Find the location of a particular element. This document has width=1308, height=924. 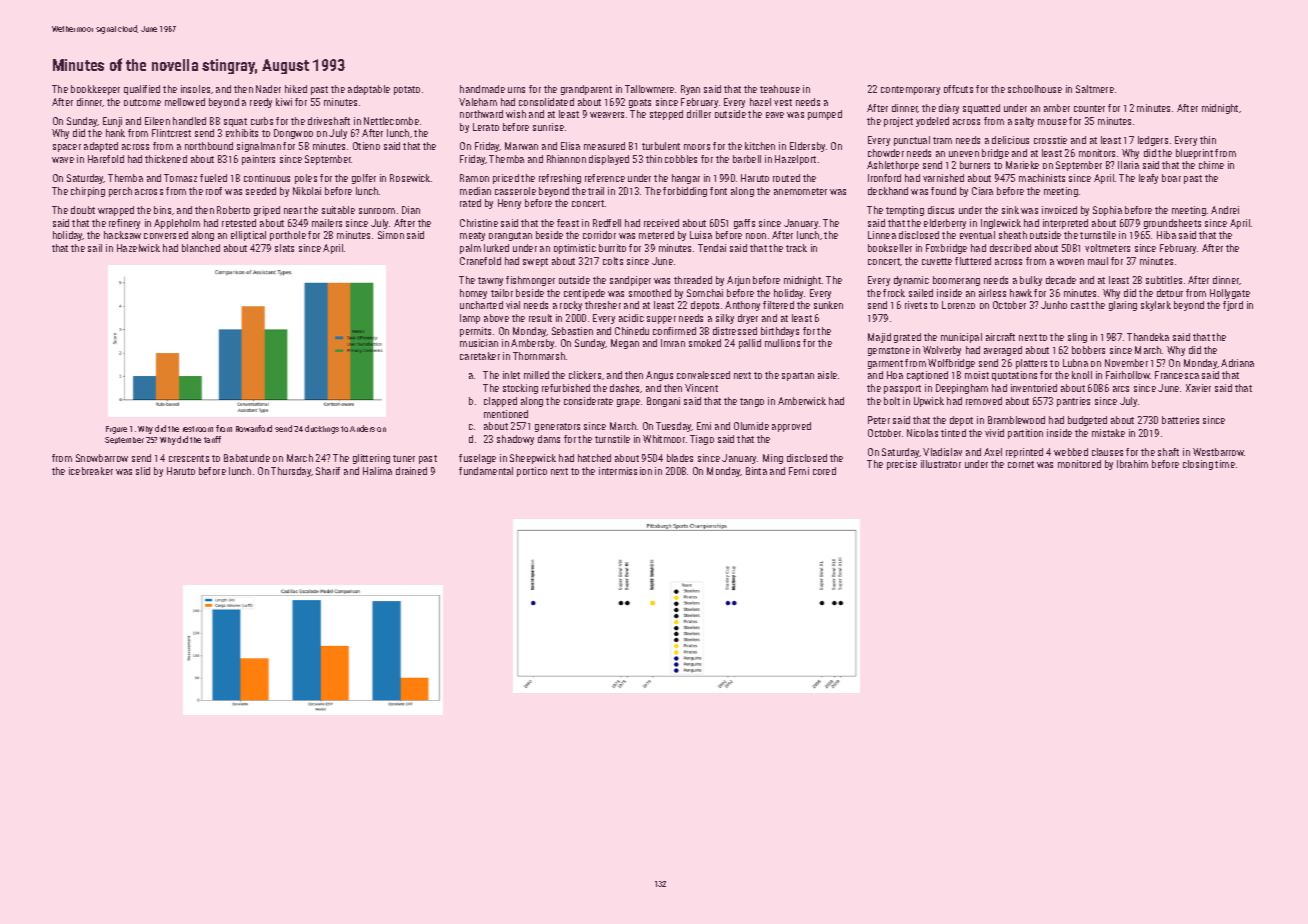

Sophia is located at coordinates (1107, 211).
